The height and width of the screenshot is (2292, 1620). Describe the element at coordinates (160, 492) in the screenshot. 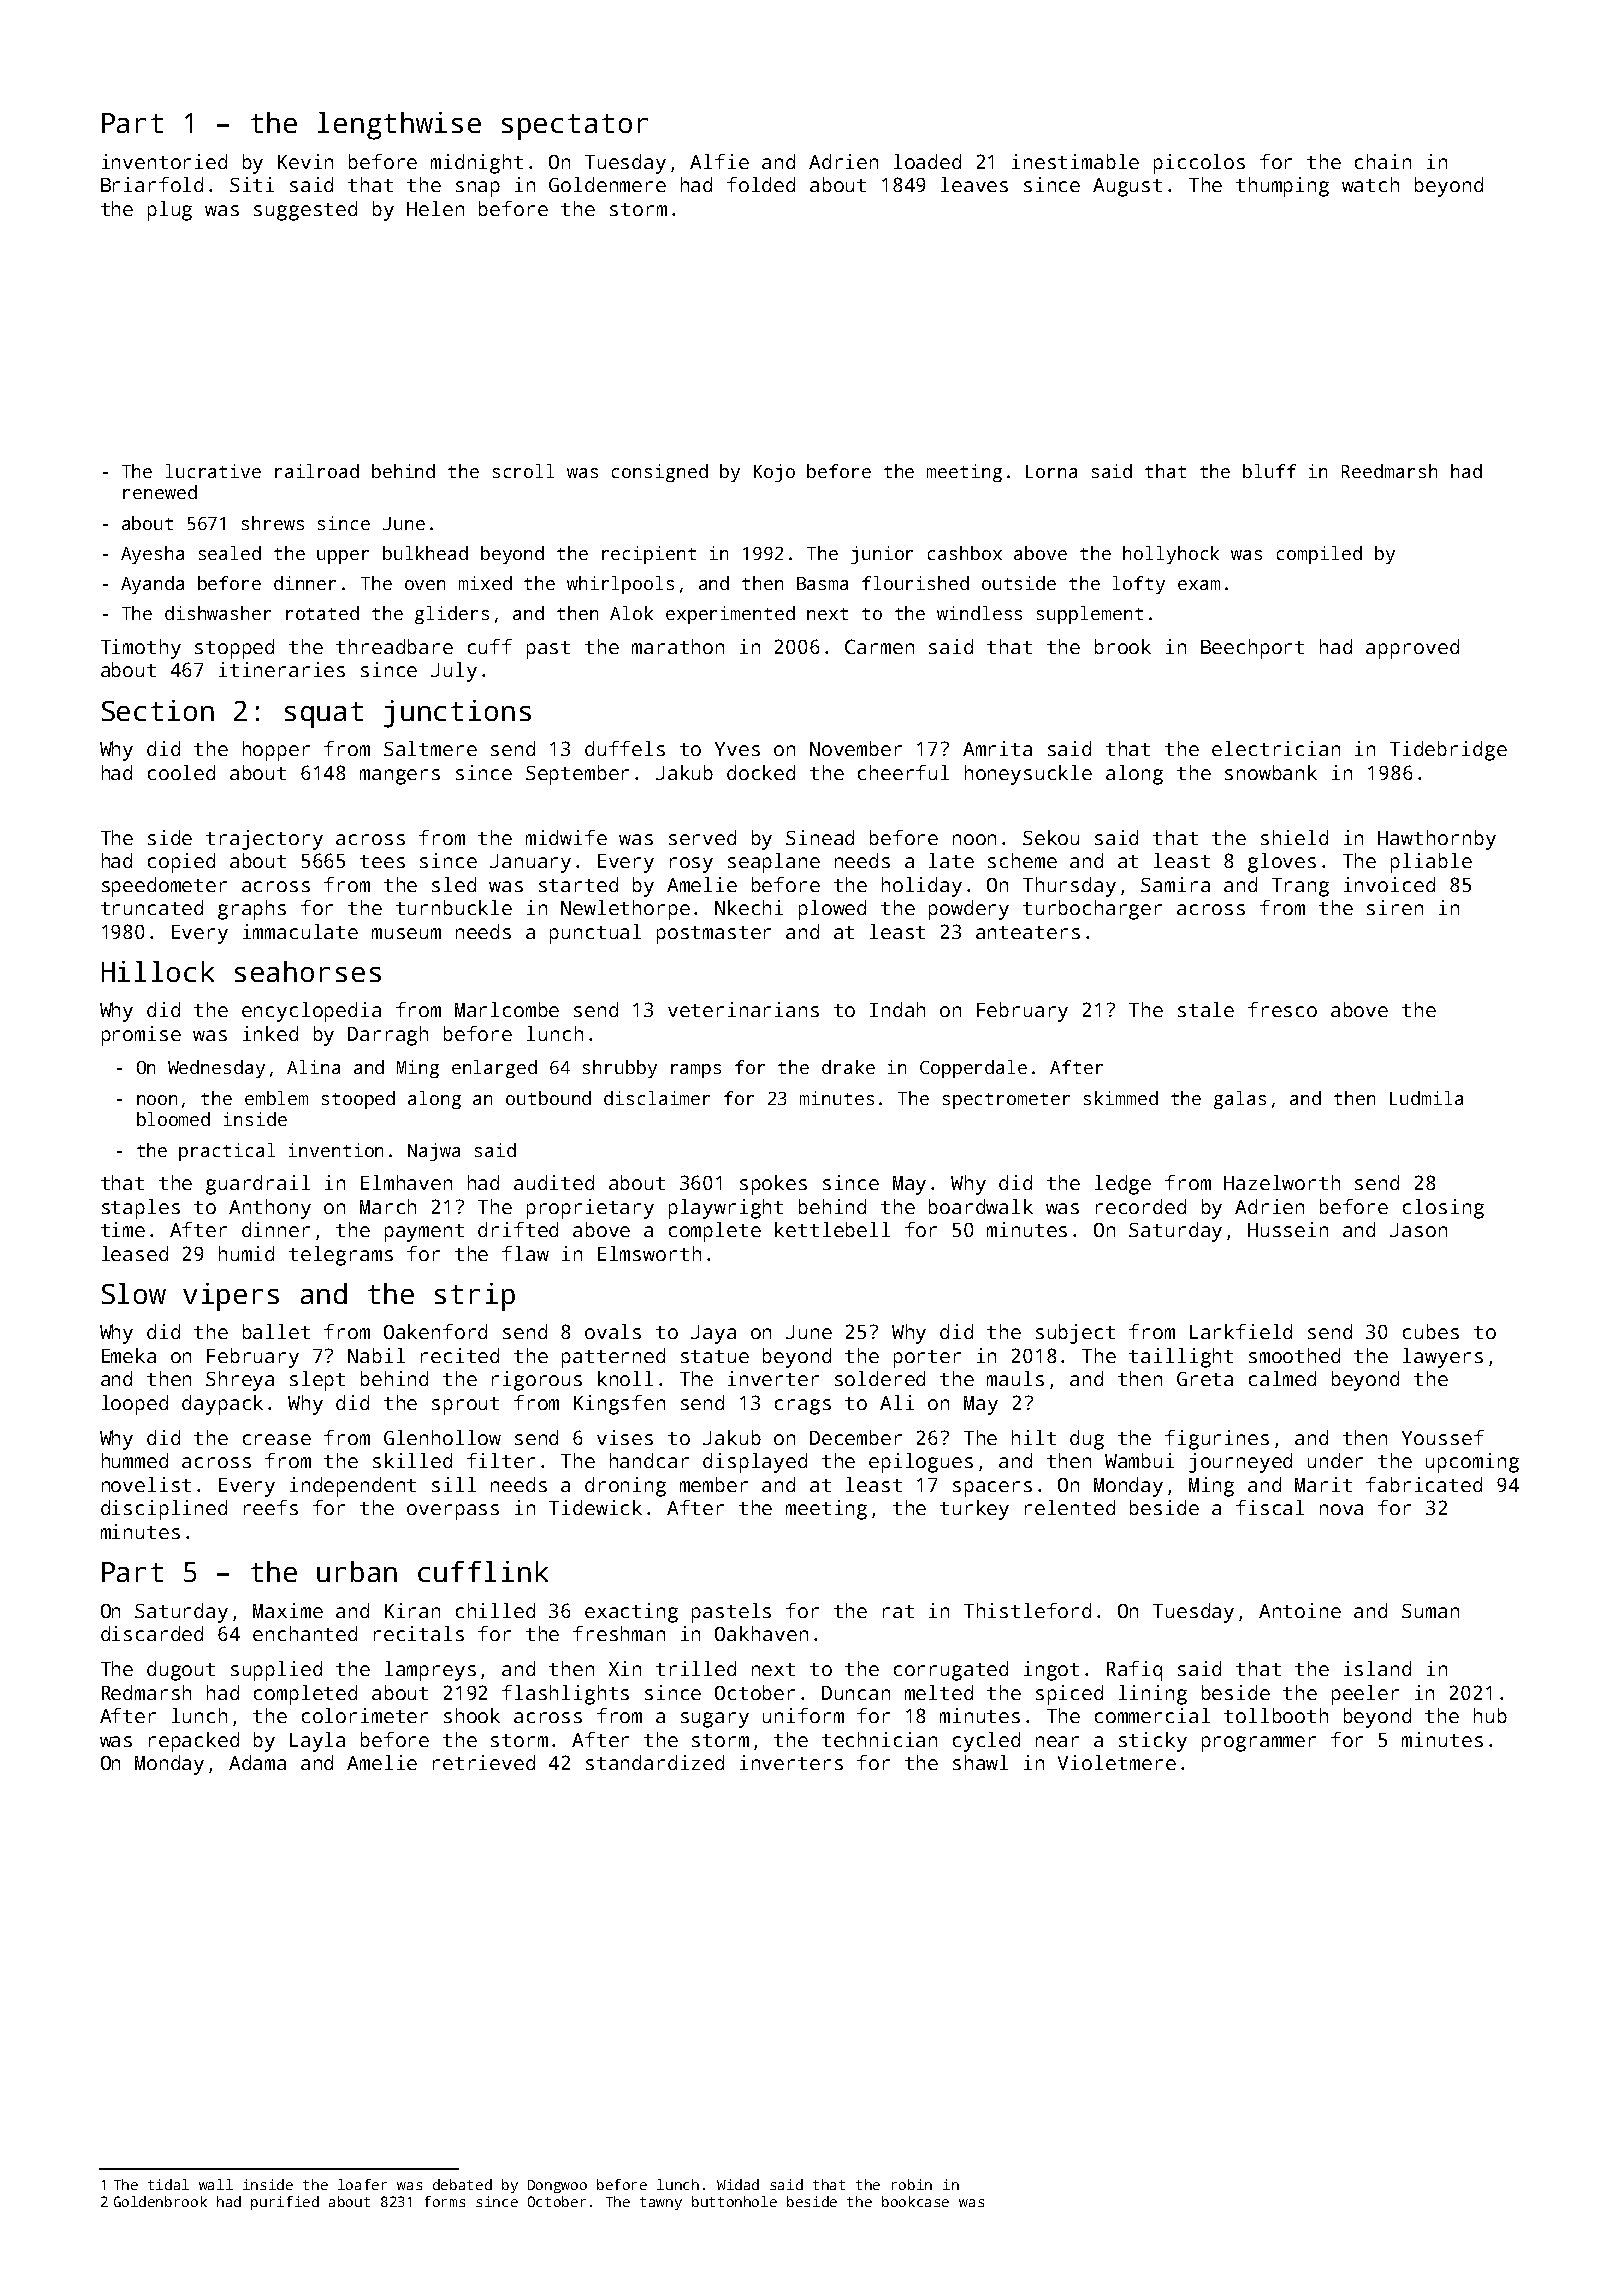

I see `renewed` at that location.
